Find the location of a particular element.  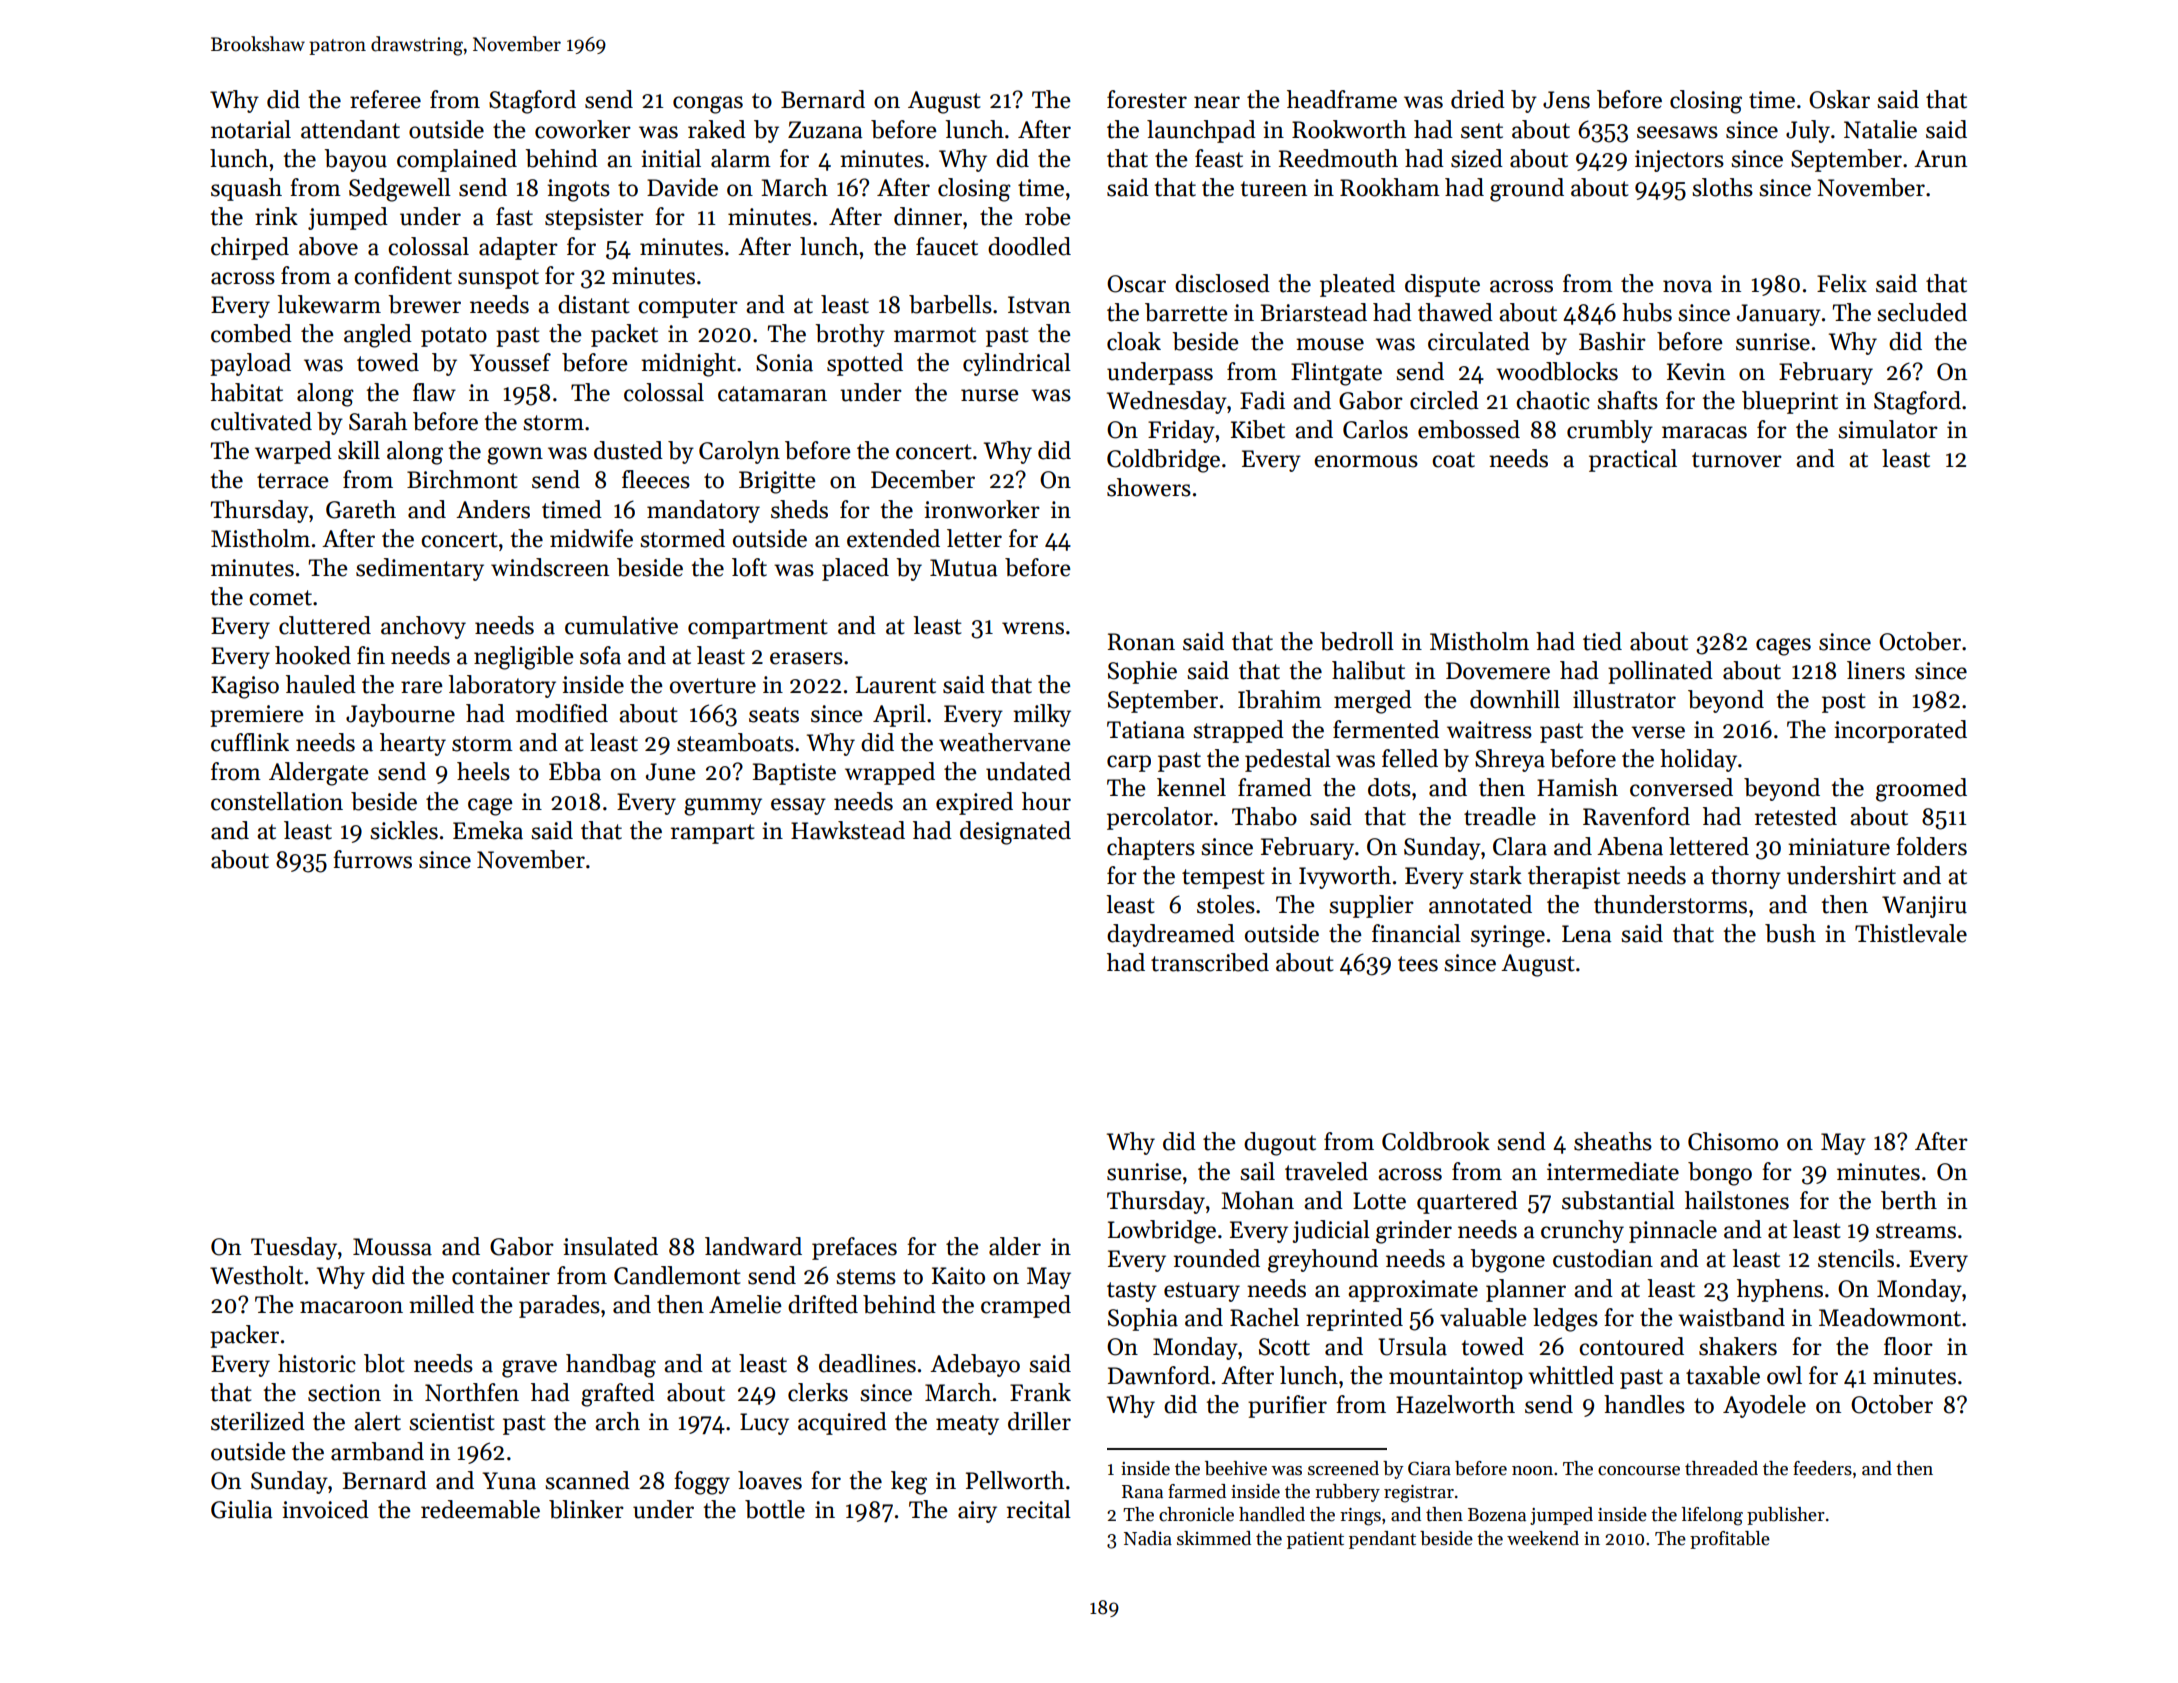

tied is located at coordinates (1602, 641).
